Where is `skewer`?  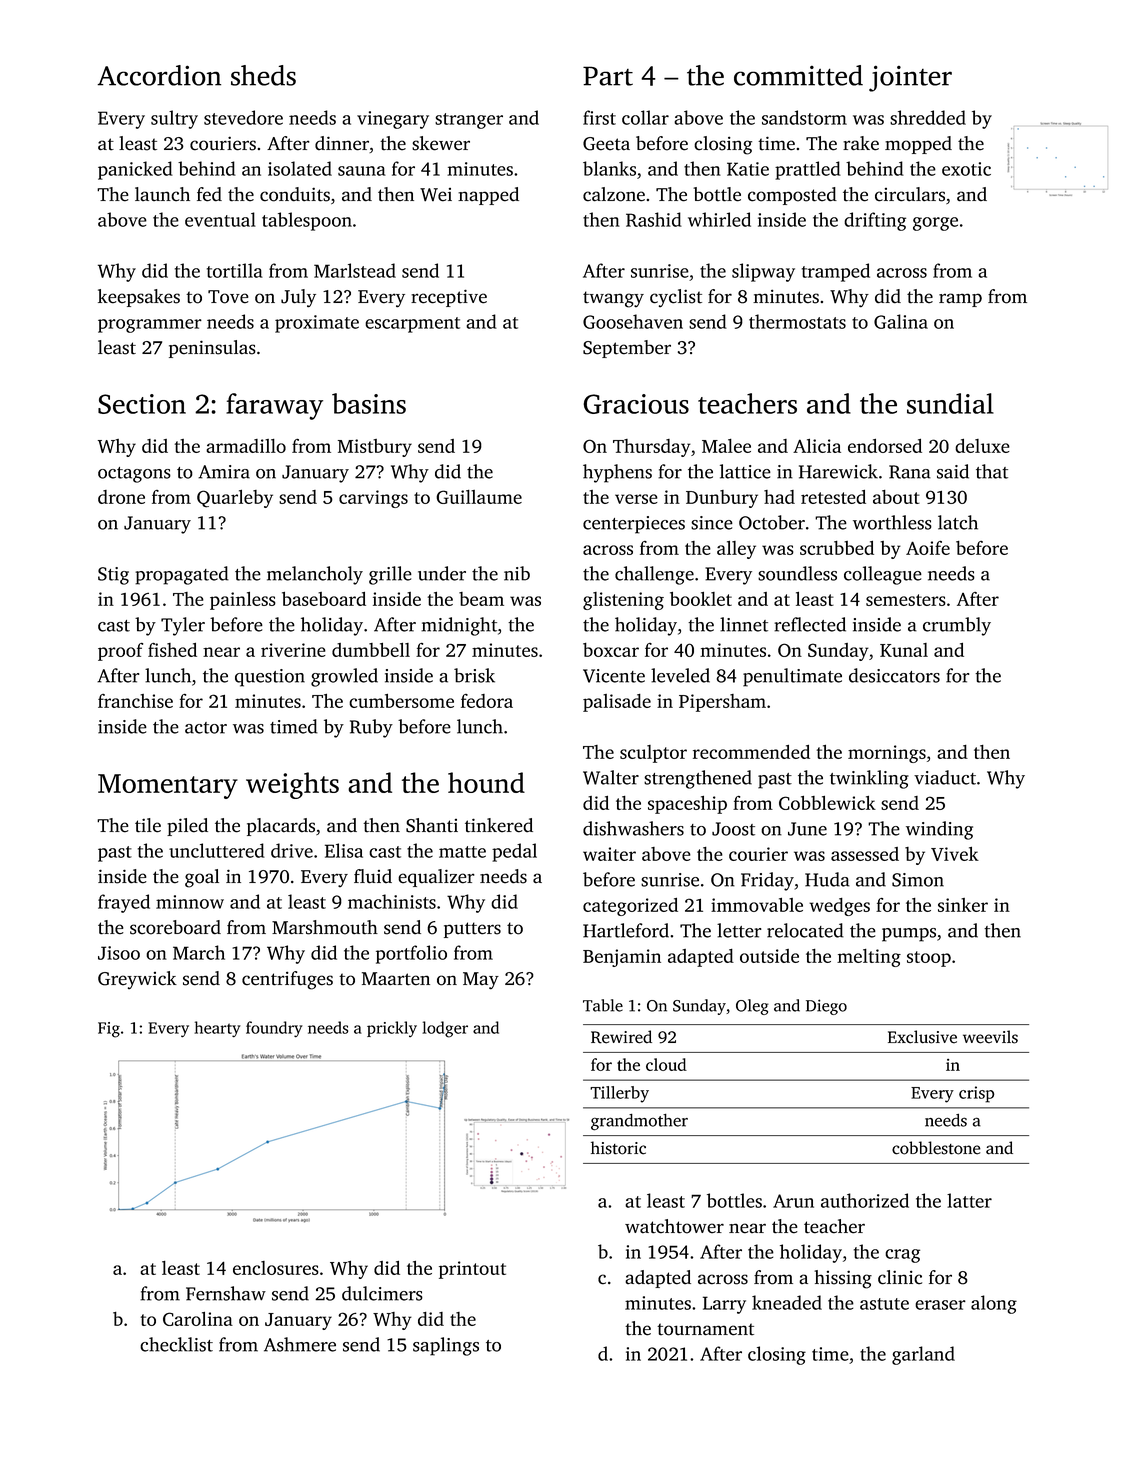 skewer is located at coordinates (441, 143).
